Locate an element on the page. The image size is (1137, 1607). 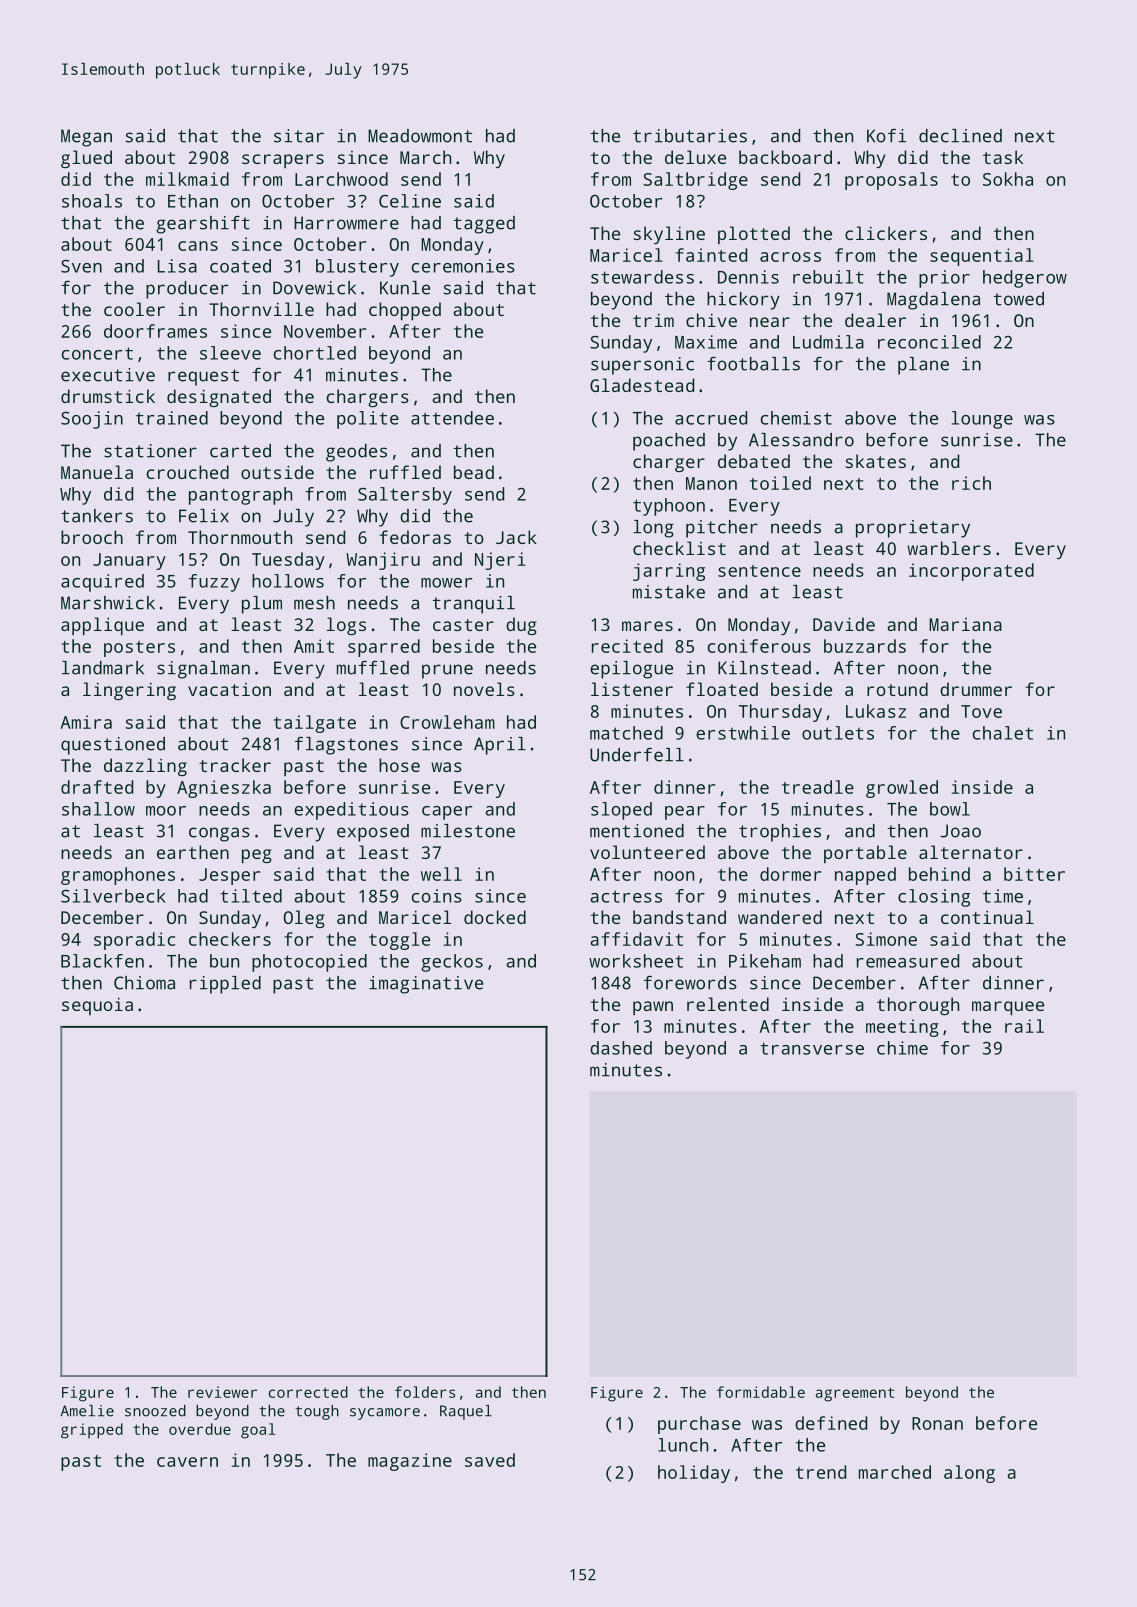
Oleg is located at coordinates (304, 919).
